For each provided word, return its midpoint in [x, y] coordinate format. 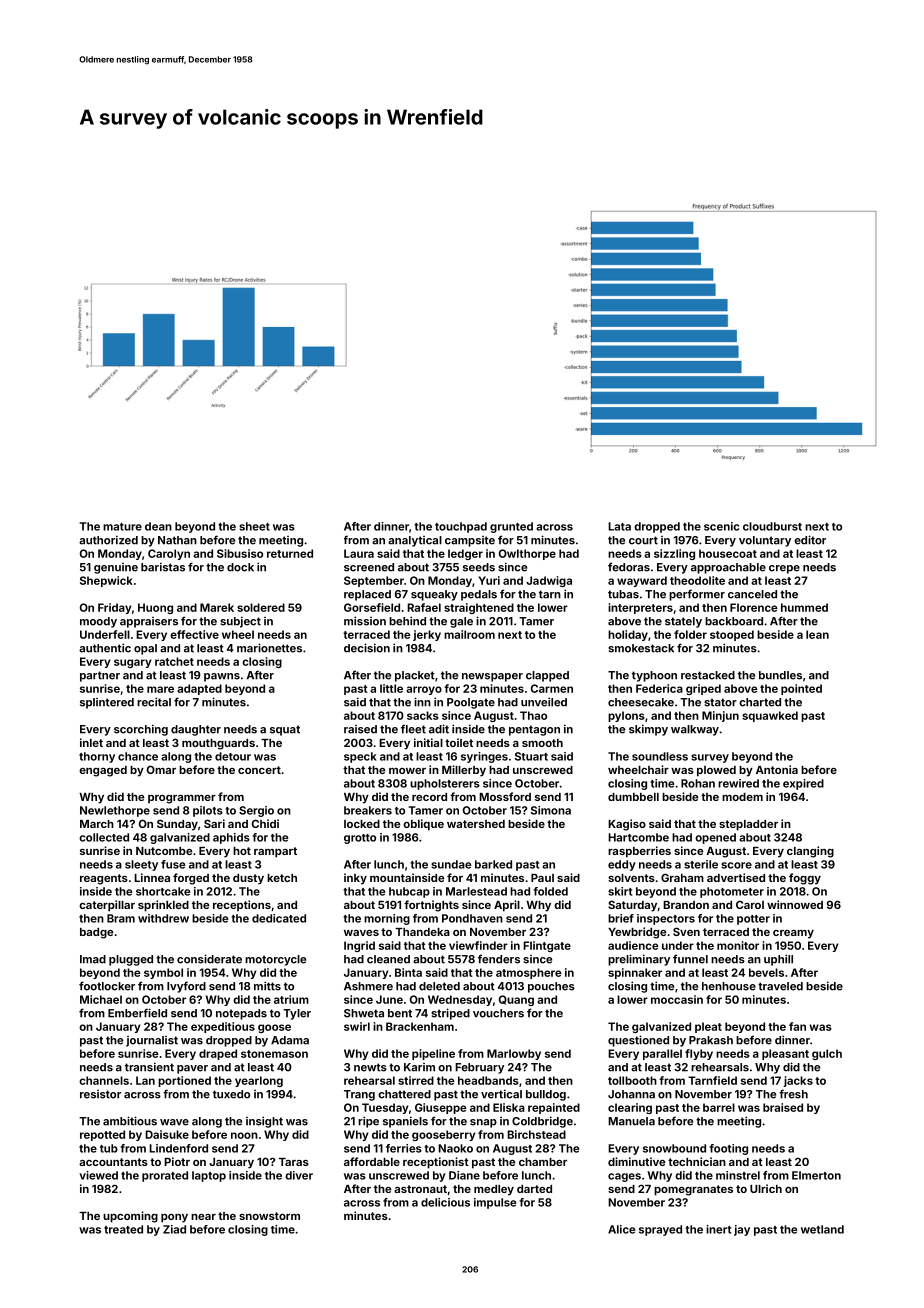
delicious [445, 1202]
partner [100, 676]
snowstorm [269, 1216]
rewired [738, 783]
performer [697, 595]
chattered [404, 1094]
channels [104, 1080]
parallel [662, 1054]
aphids [231, 838]
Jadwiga [549, 581]
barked [493, 864]
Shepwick [106, 581]
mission [365, 621]
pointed [801, 689]
